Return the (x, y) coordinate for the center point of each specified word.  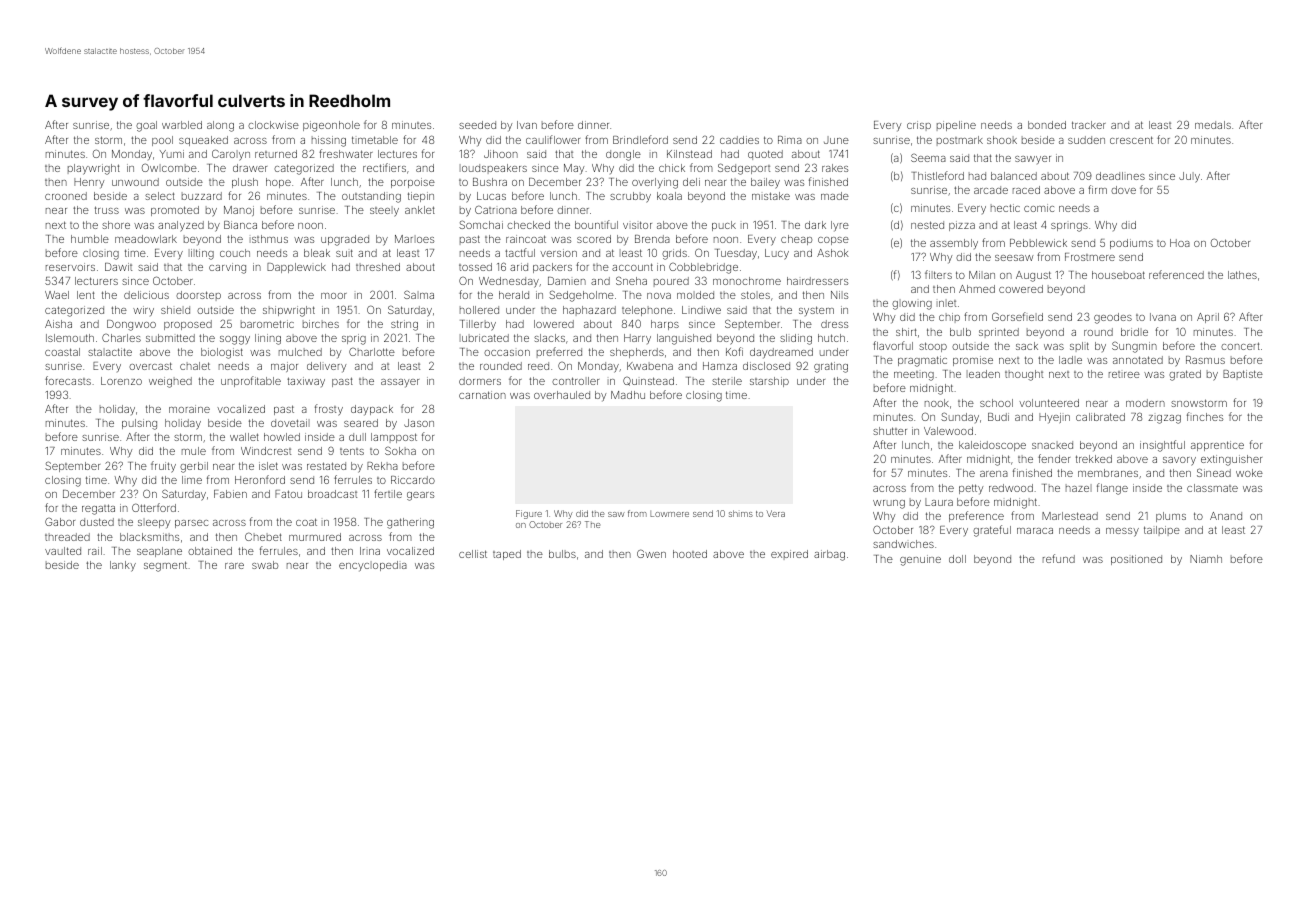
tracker (1089, 125)
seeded (477, 125)
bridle (1134, 332)
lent (86, 295)
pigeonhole (331, 126)
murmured (315, 537)
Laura (939, 502)
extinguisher (1231, 460)
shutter (890, 431)
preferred (559, 352)
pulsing (139, 424)
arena (994, 474)
